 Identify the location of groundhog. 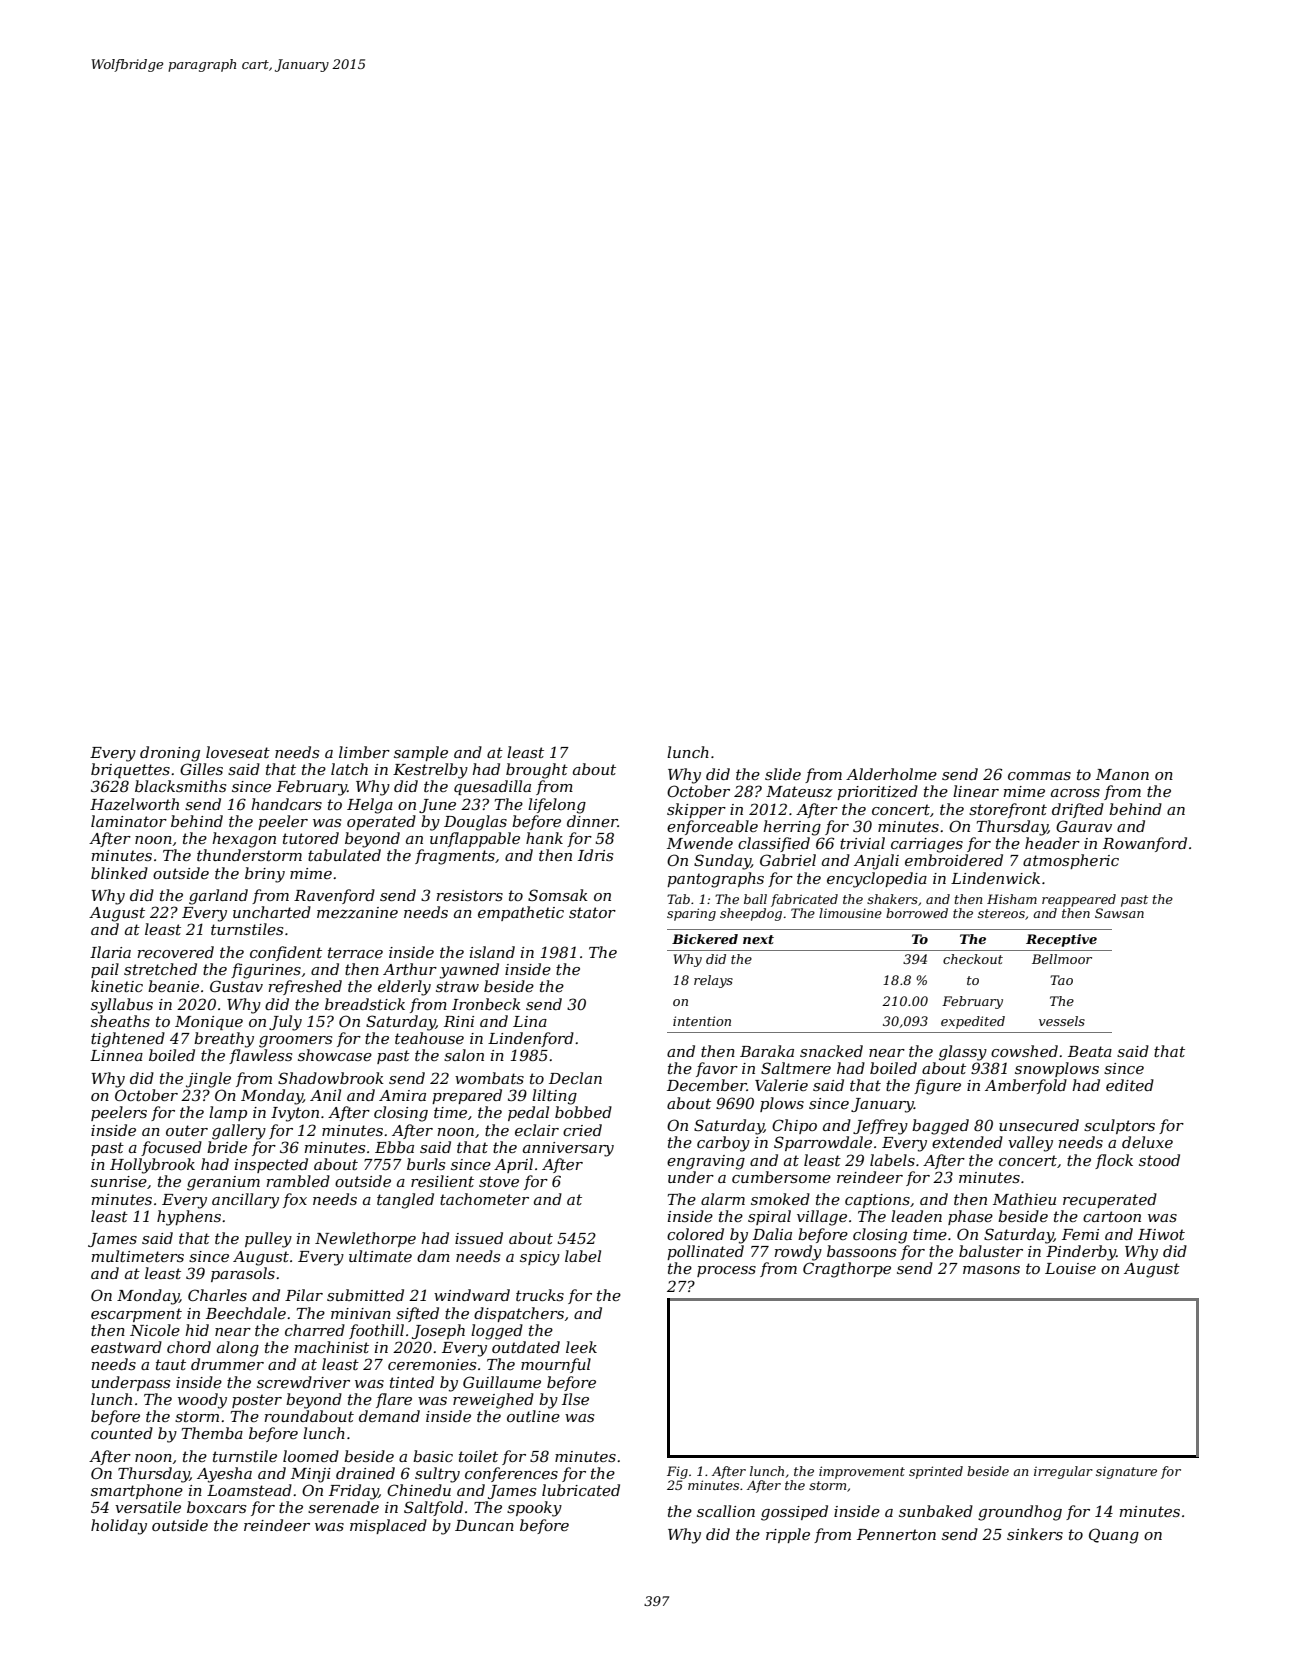
(1020, 1513).
